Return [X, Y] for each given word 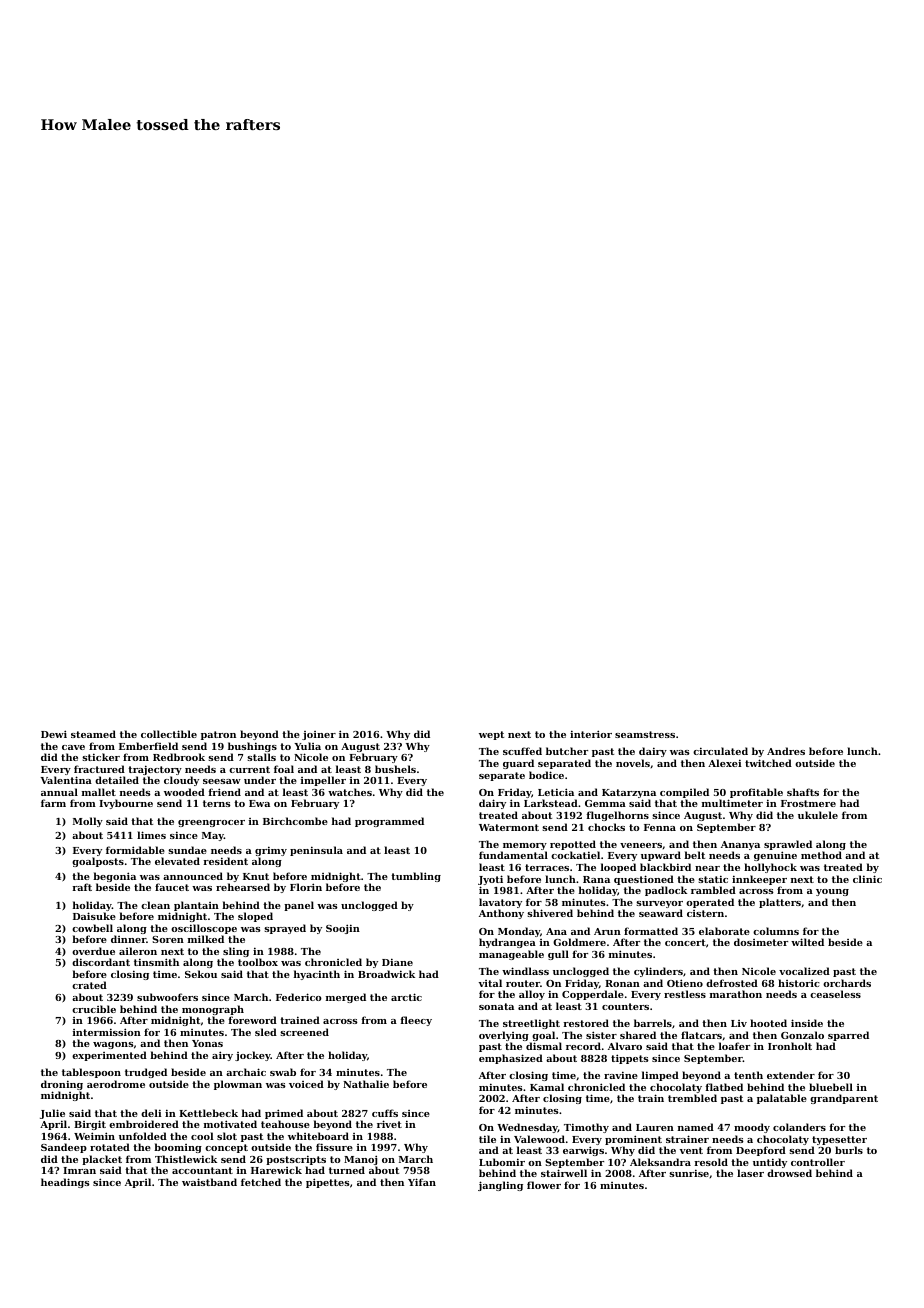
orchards [847, 983]
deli [151, 1113]
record [583, 1046]
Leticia [556, 792]
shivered [550, 913]
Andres [786, 751]
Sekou [201, 974]
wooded [184, 792]
